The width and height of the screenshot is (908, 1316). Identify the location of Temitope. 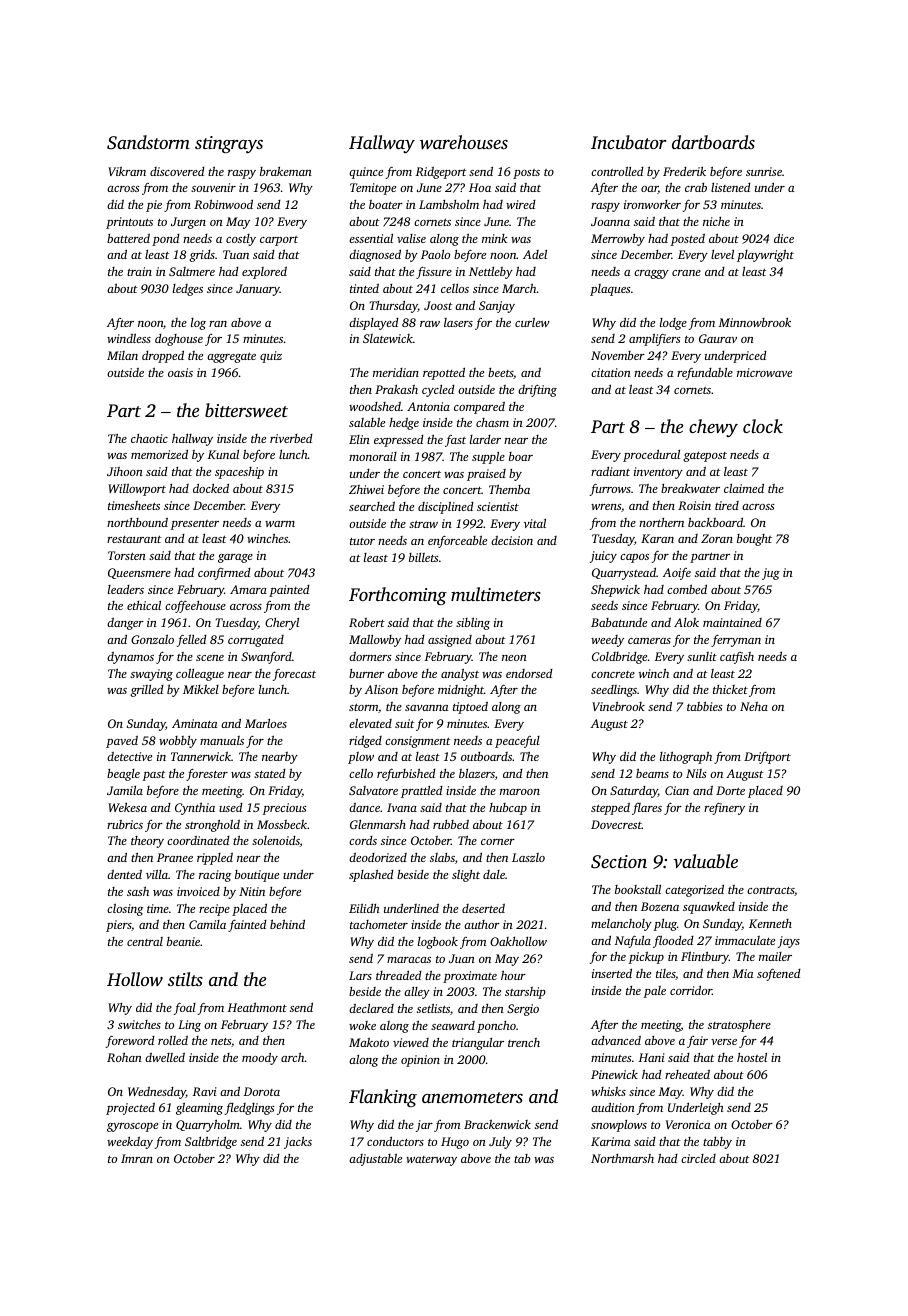
(373, 189).
